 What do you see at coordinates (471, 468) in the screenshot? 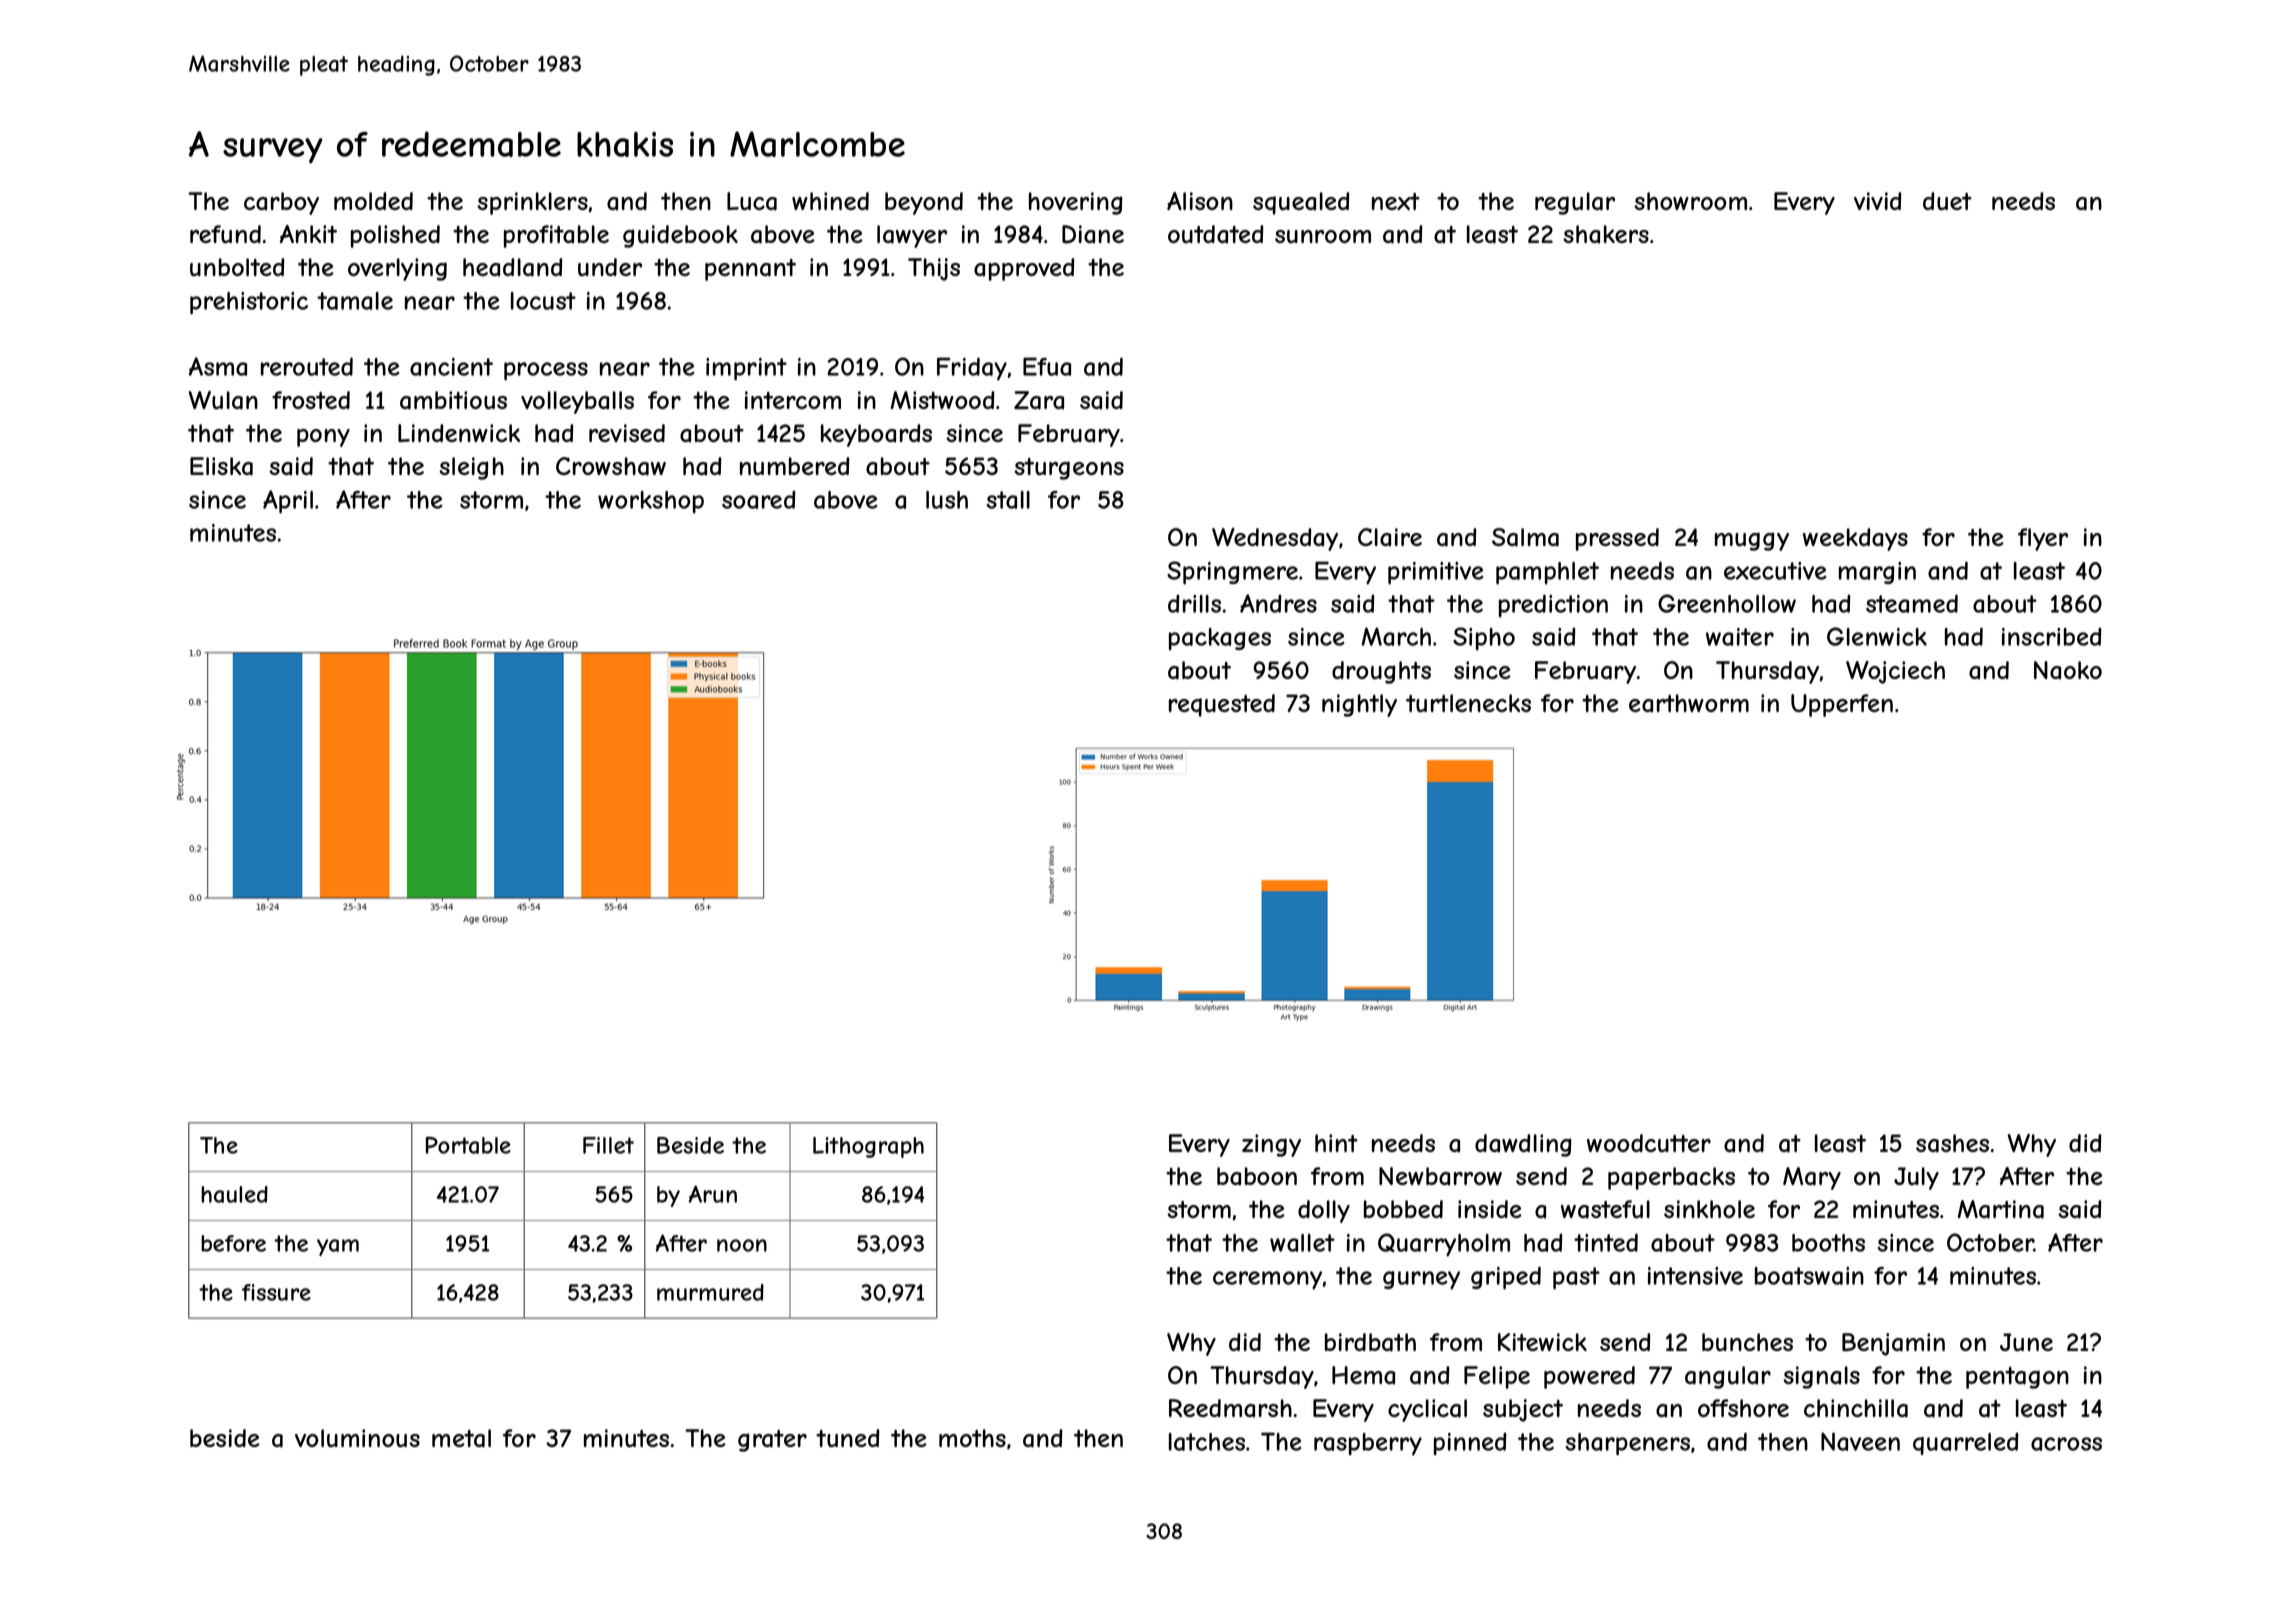
I see `sleigh` at bounding box center [471, 468].
